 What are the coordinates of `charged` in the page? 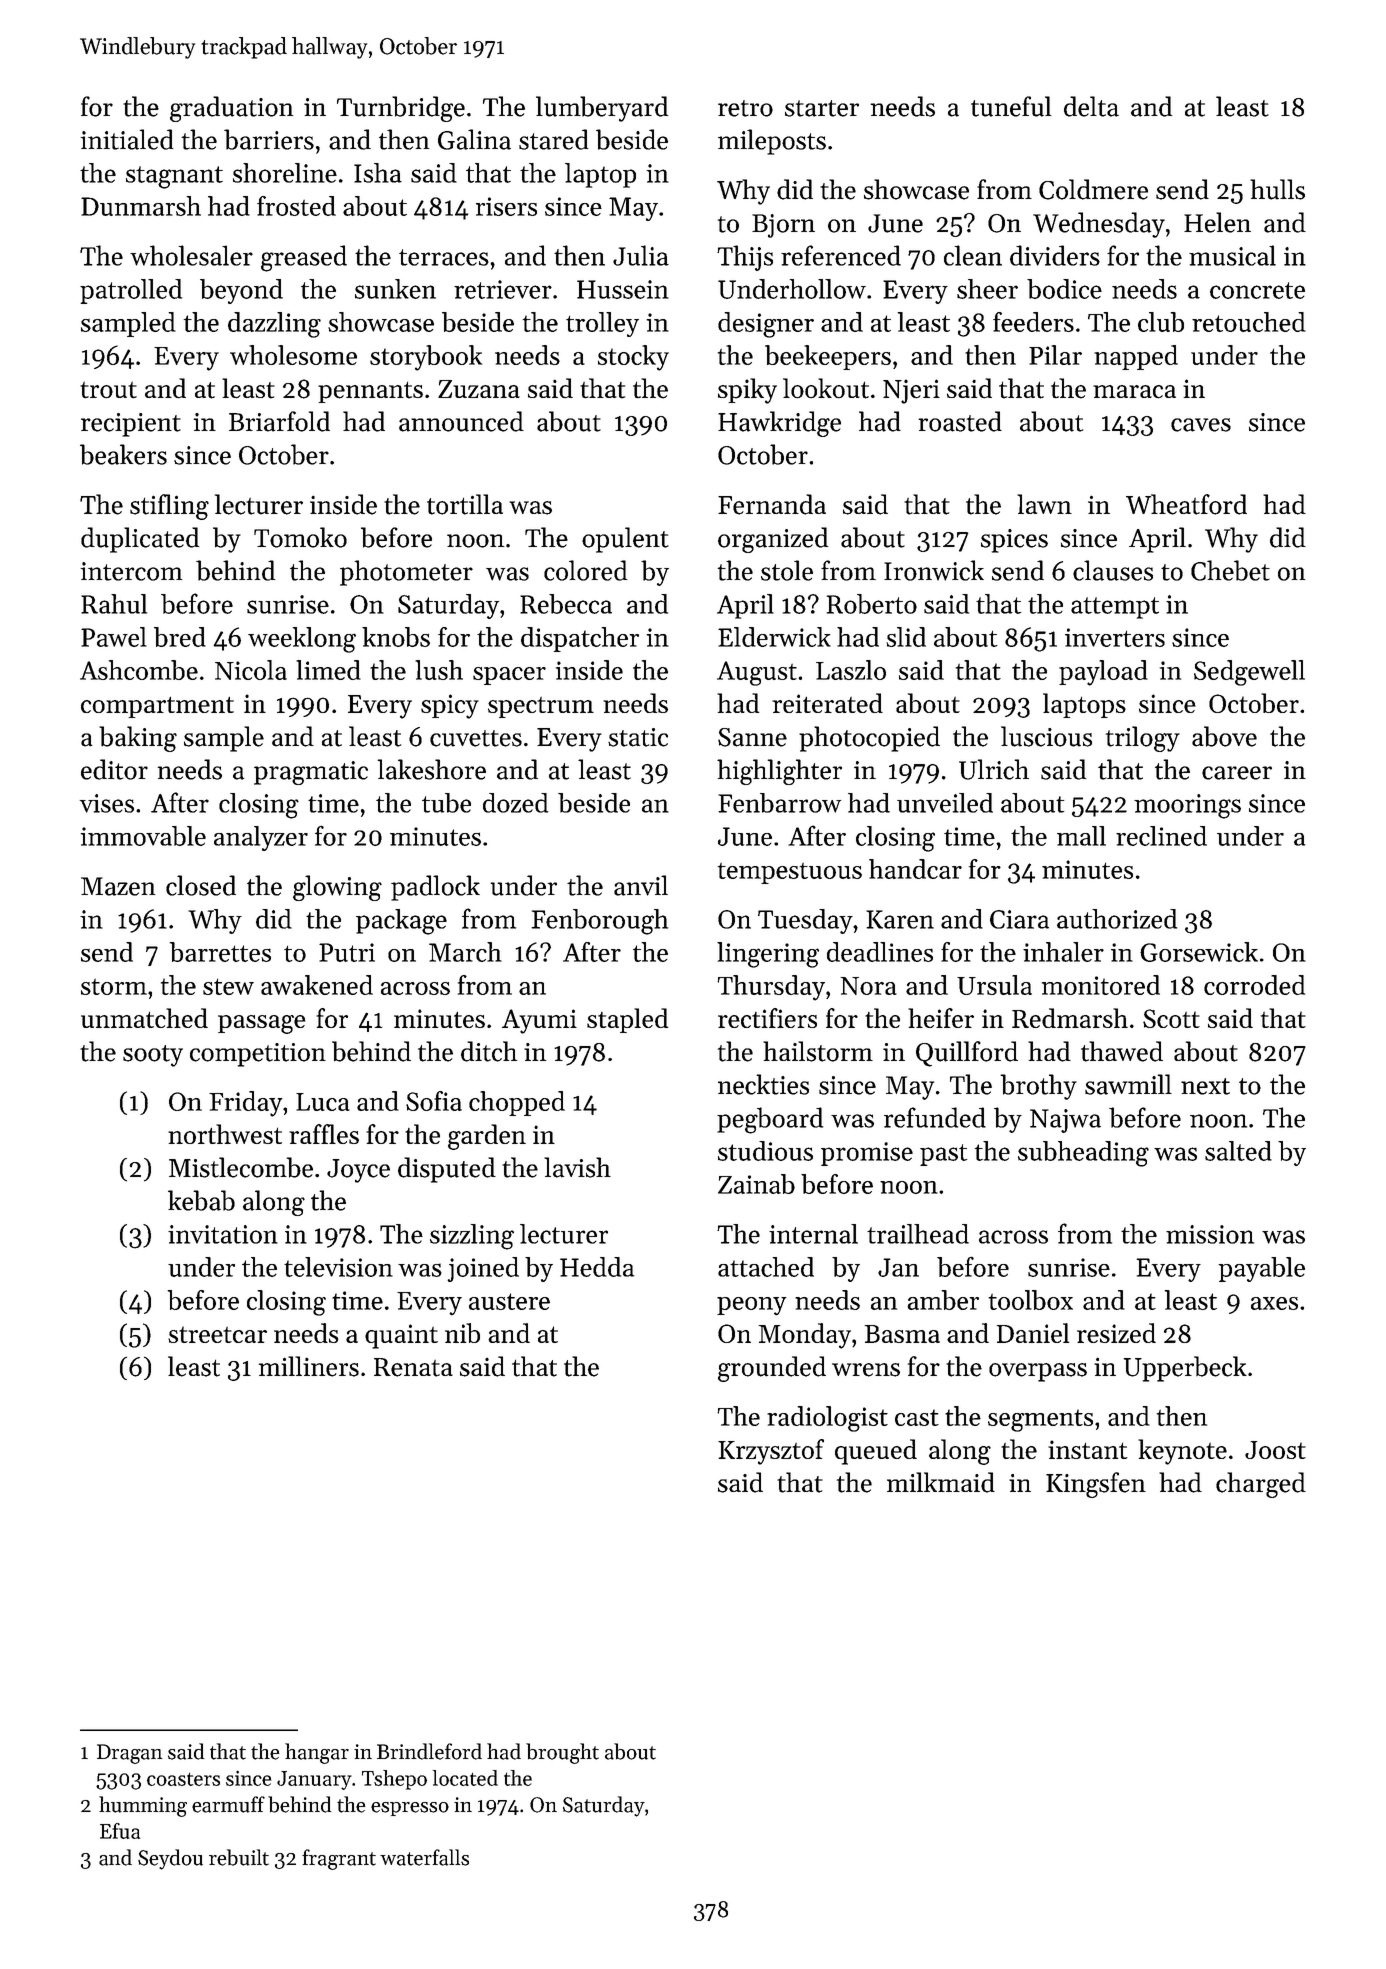 It's located at (1261, 1485).
